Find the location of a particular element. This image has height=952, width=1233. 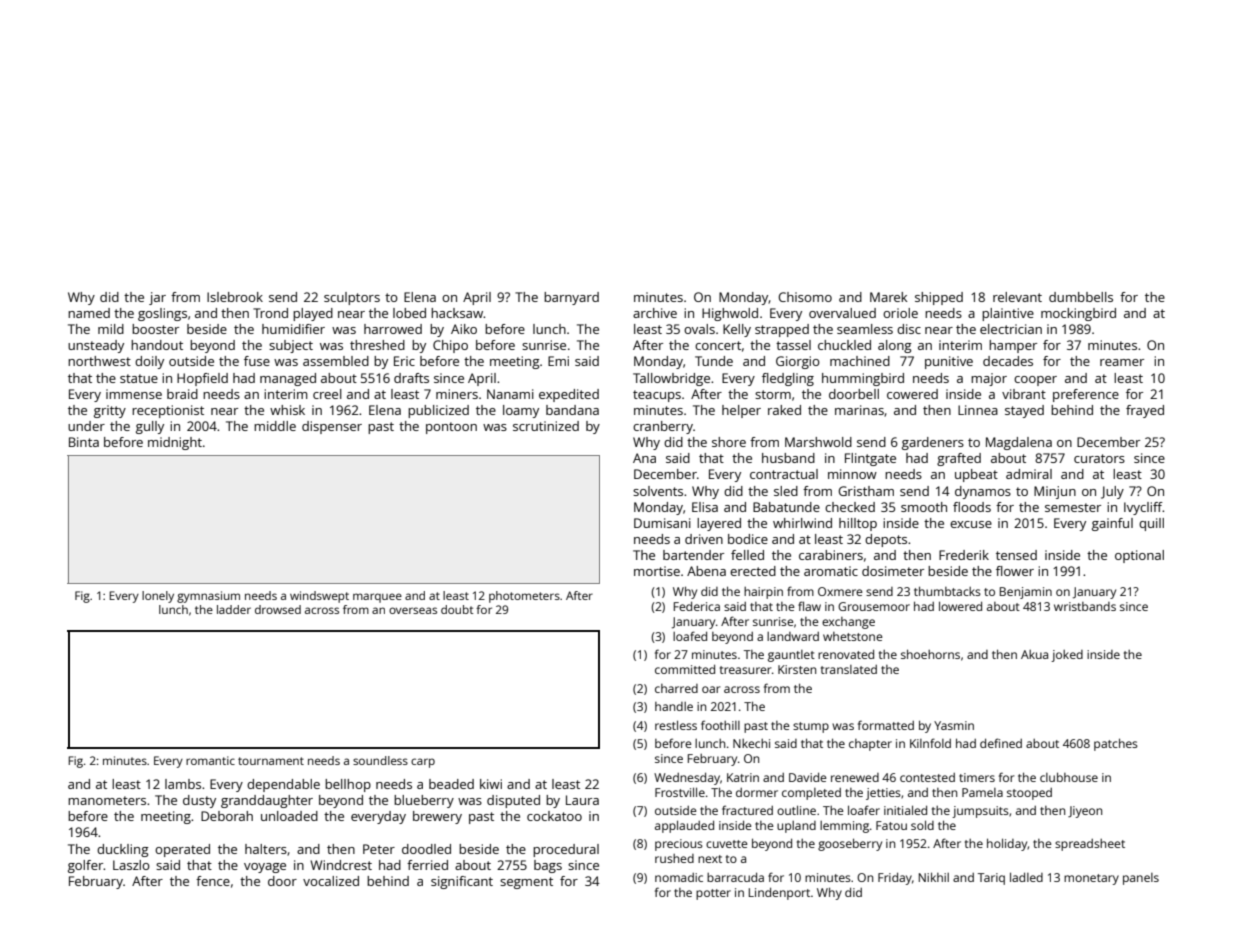

Magdalena is located at coordinates (1019, 443).
